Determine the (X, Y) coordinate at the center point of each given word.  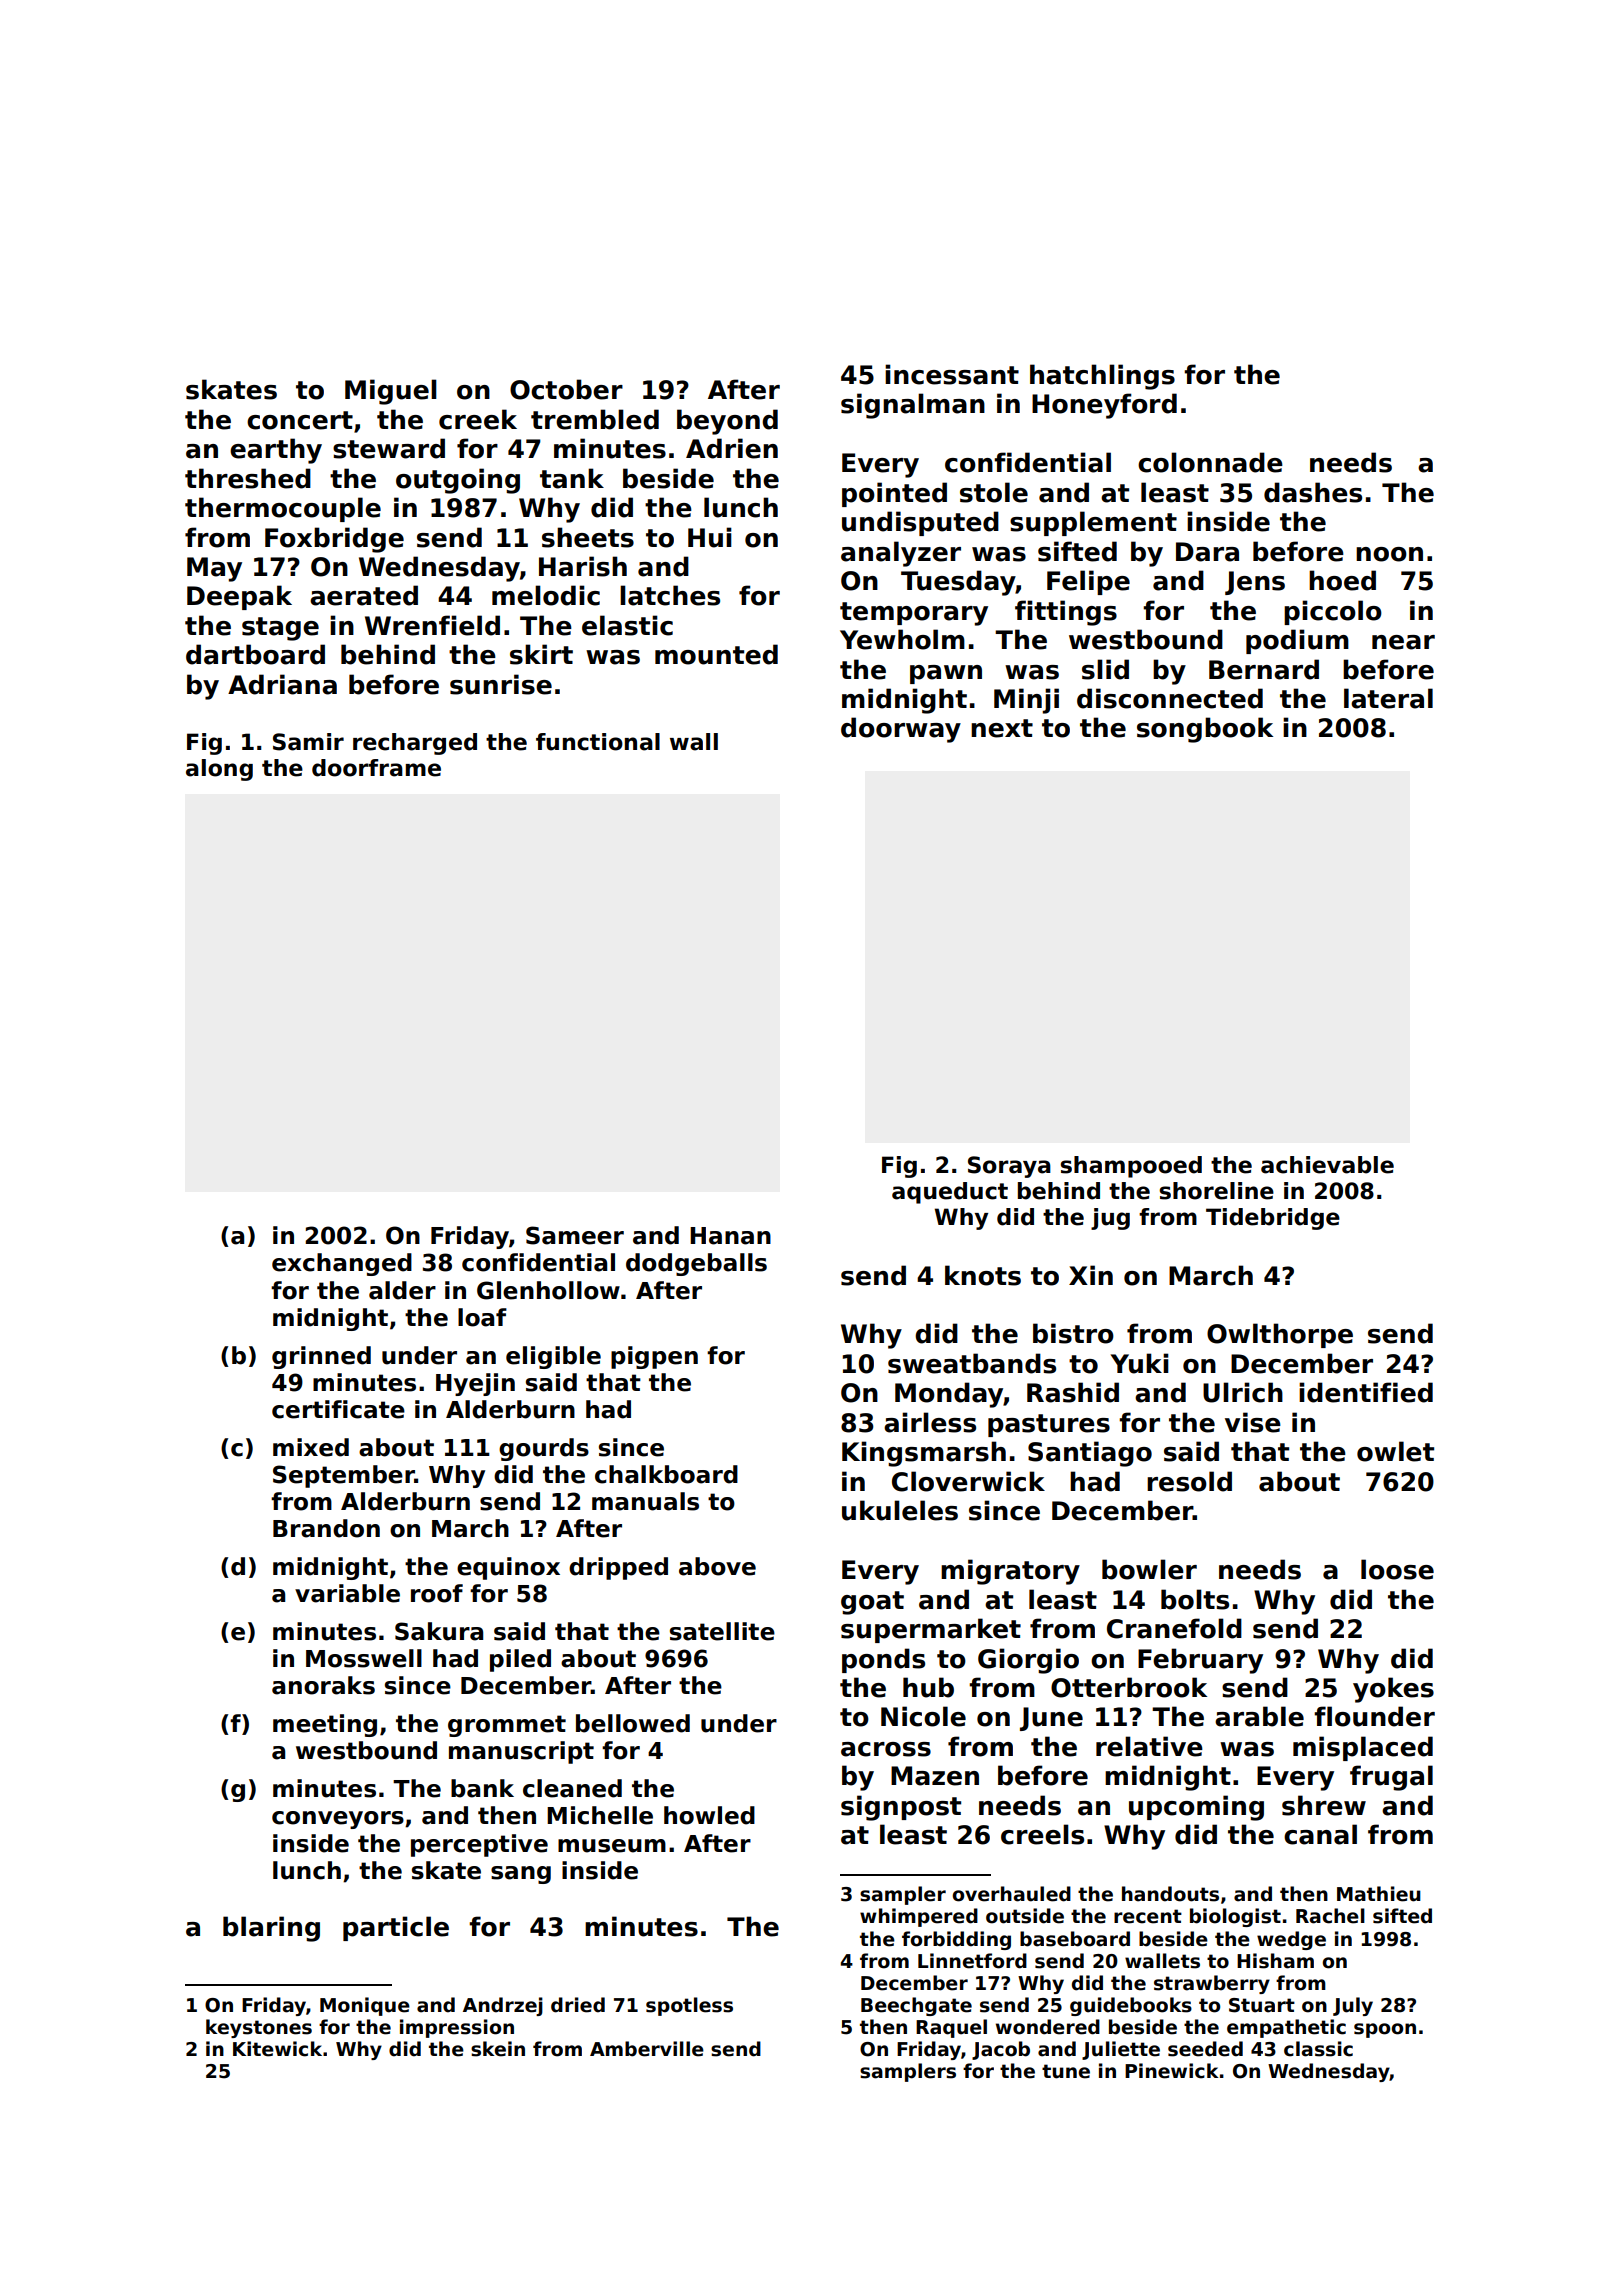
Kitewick (277, 2049)
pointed (894, 494)
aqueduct (950, 1193)
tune (1066, 2071)
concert (300, 420)
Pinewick (1171, 2071)
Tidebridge (1273, 1219)
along (219, 770)
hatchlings (1102, 377)
